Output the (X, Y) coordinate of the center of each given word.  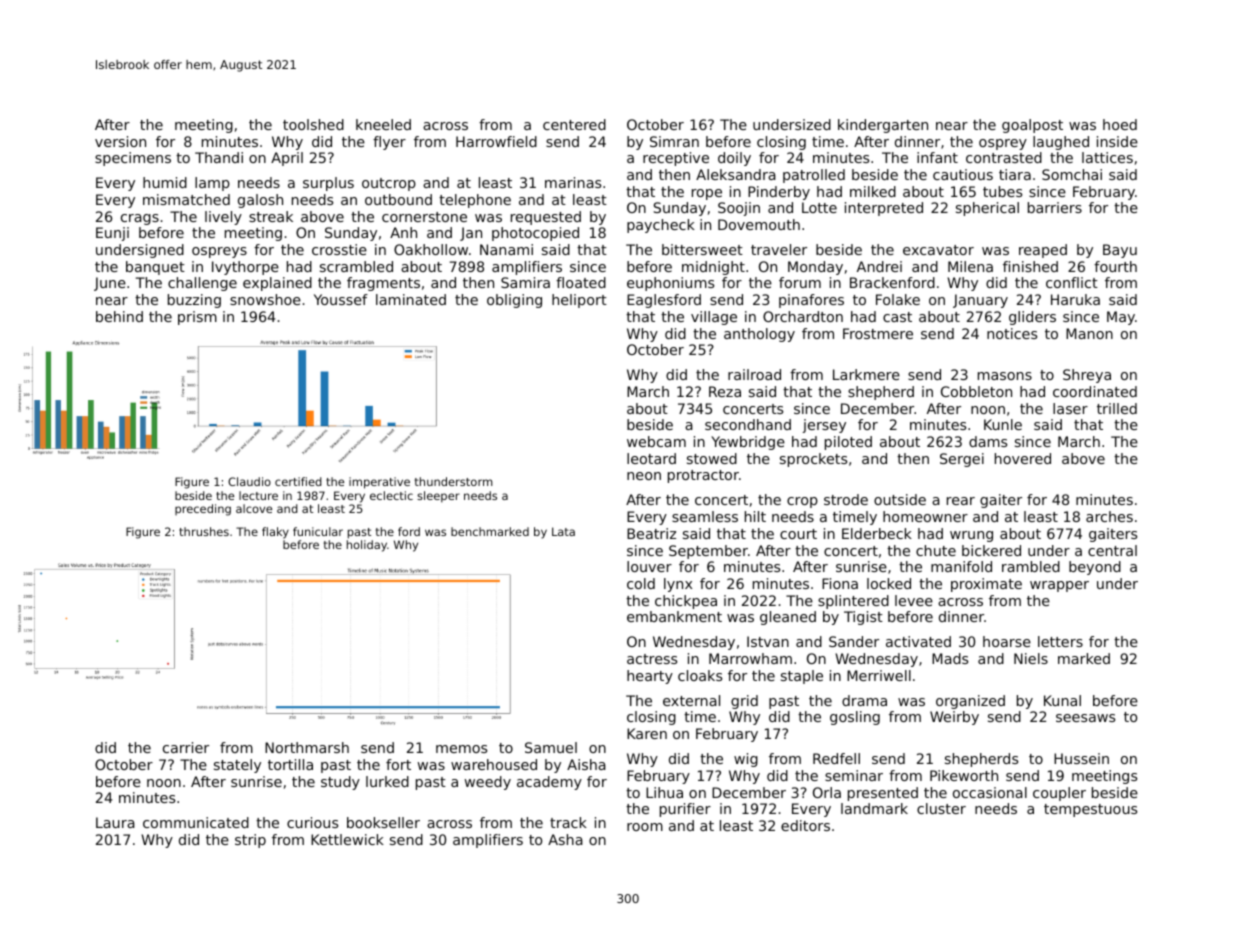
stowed (712, 458)
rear (961, 501)
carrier (186, 747)
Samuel (551, 747)
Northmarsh (307, 747)
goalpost (1032, 126)
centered (574, 124)
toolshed (313, 124)
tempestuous (1090, 810)
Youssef (341, 299)
